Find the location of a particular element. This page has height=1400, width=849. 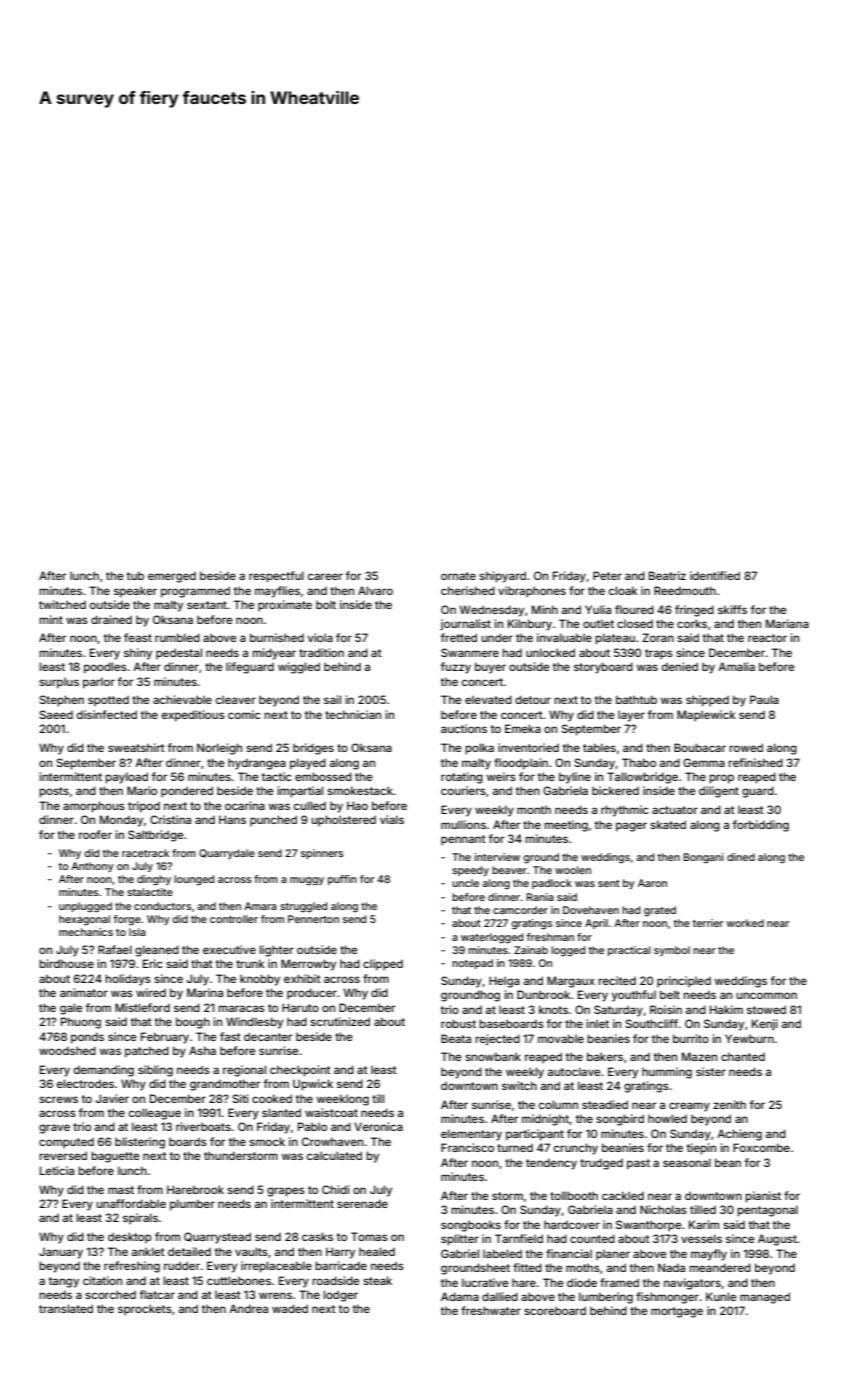

Beatriz is located at coordinates (667, 575).
